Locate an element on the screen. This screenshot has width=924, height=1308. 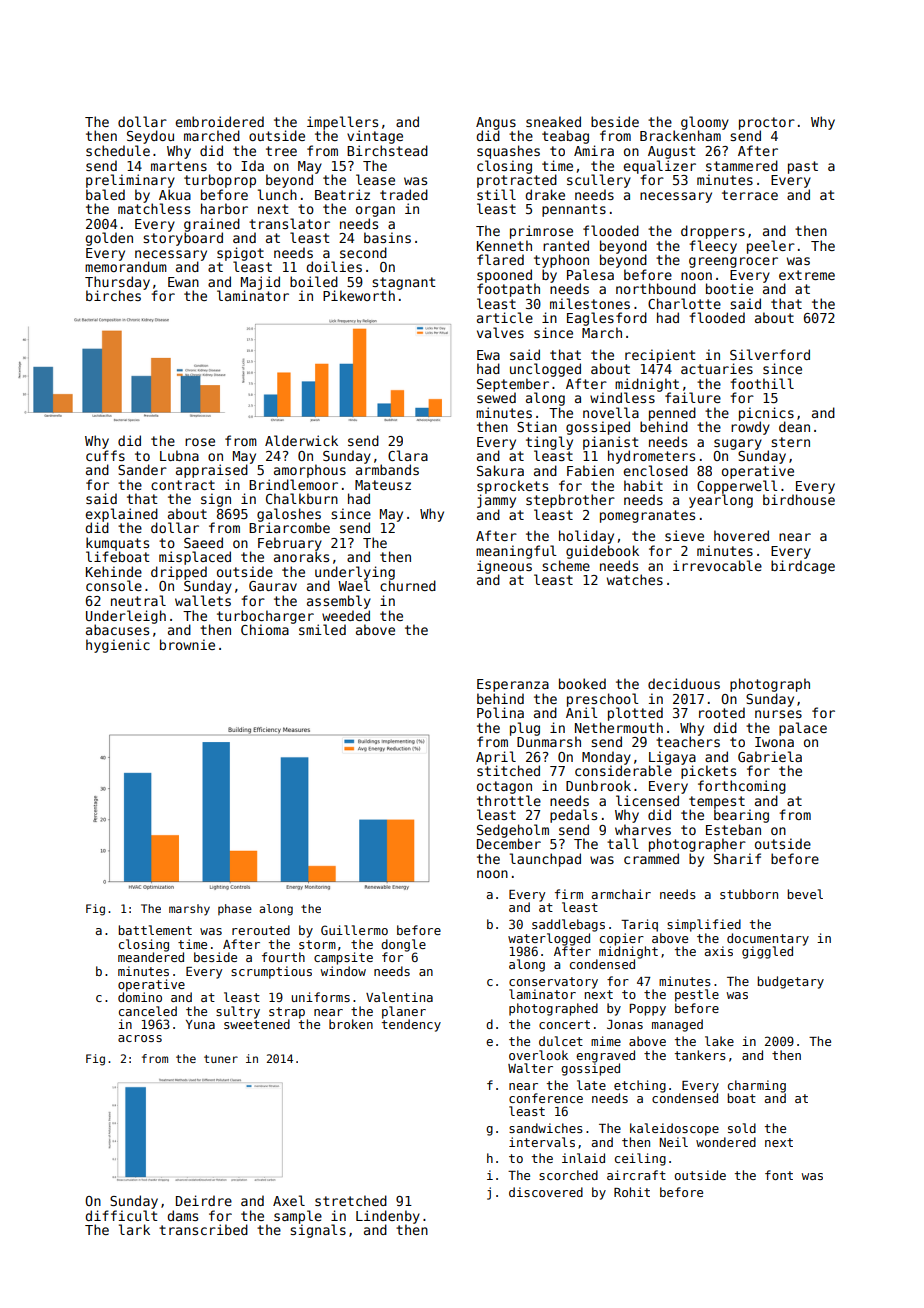
Clara is located at coordinates (408, 455).
